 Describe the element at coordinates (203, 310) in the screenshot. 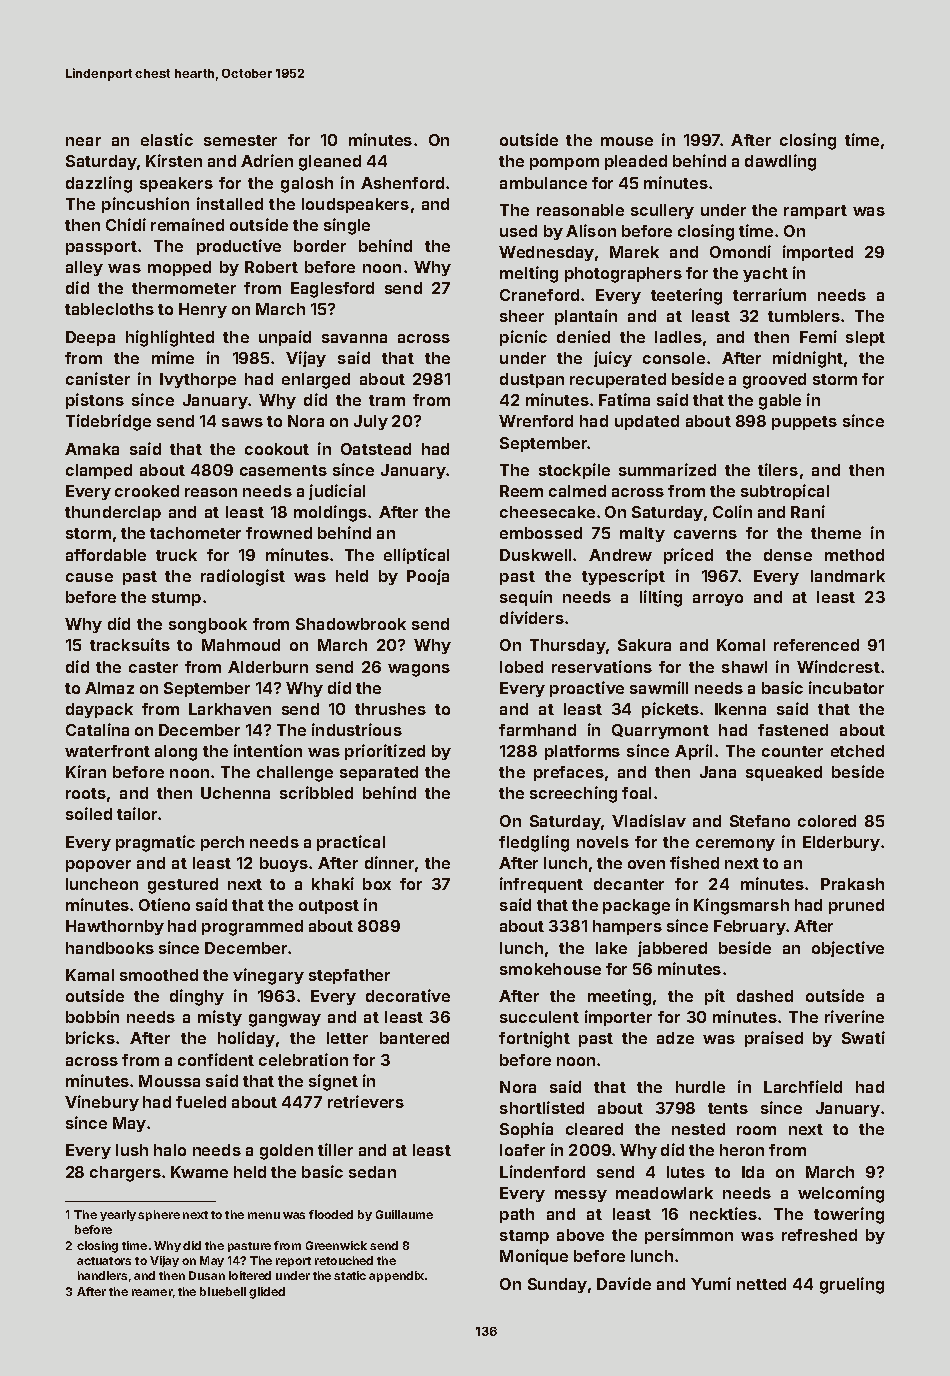

I see `Henry` at that location.
